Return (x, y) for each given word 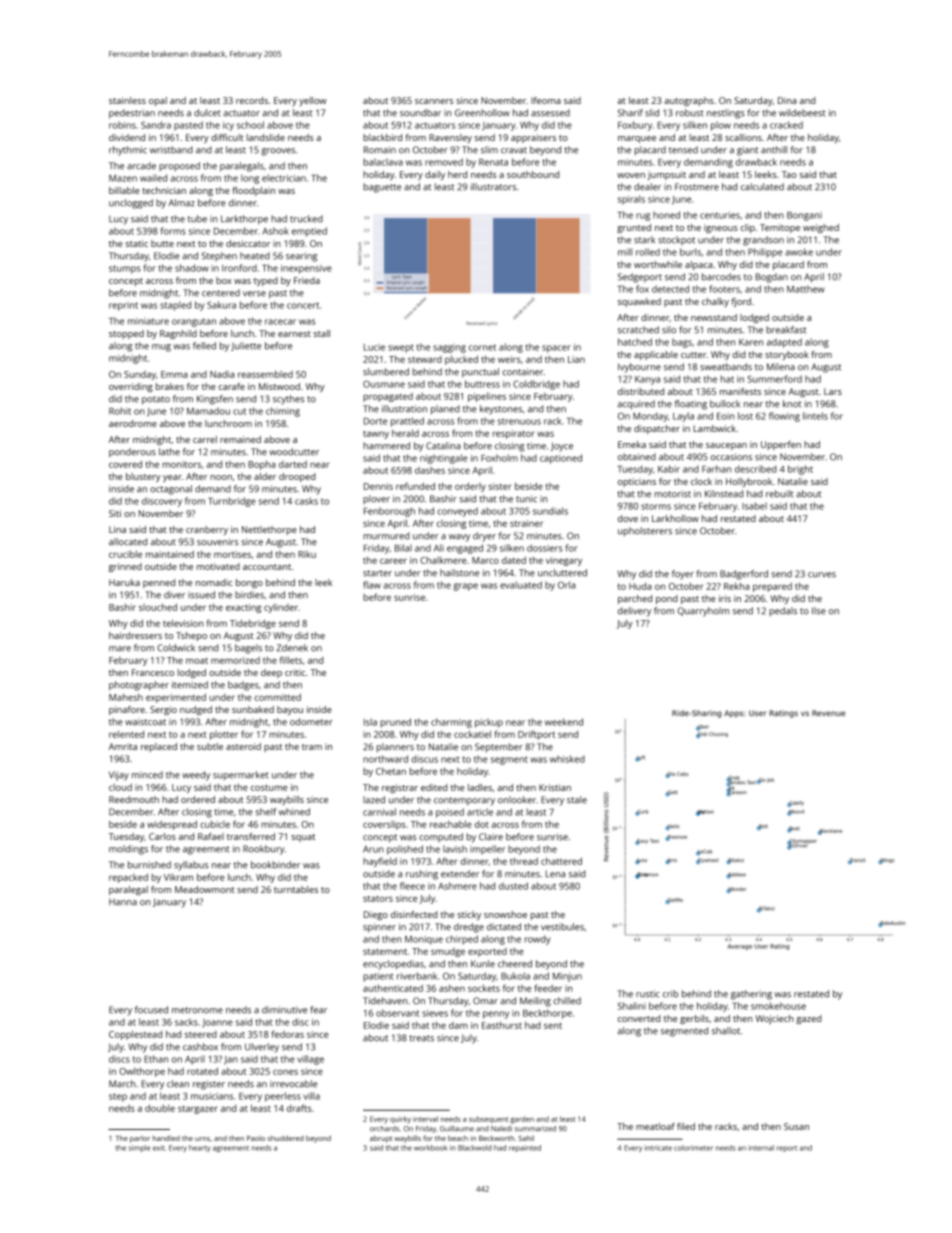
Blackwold (475, 1148)
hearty (199, 1148)
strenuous (519, 422)
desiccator (248, 243)
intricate (658, 1148)
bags (682, 343)
